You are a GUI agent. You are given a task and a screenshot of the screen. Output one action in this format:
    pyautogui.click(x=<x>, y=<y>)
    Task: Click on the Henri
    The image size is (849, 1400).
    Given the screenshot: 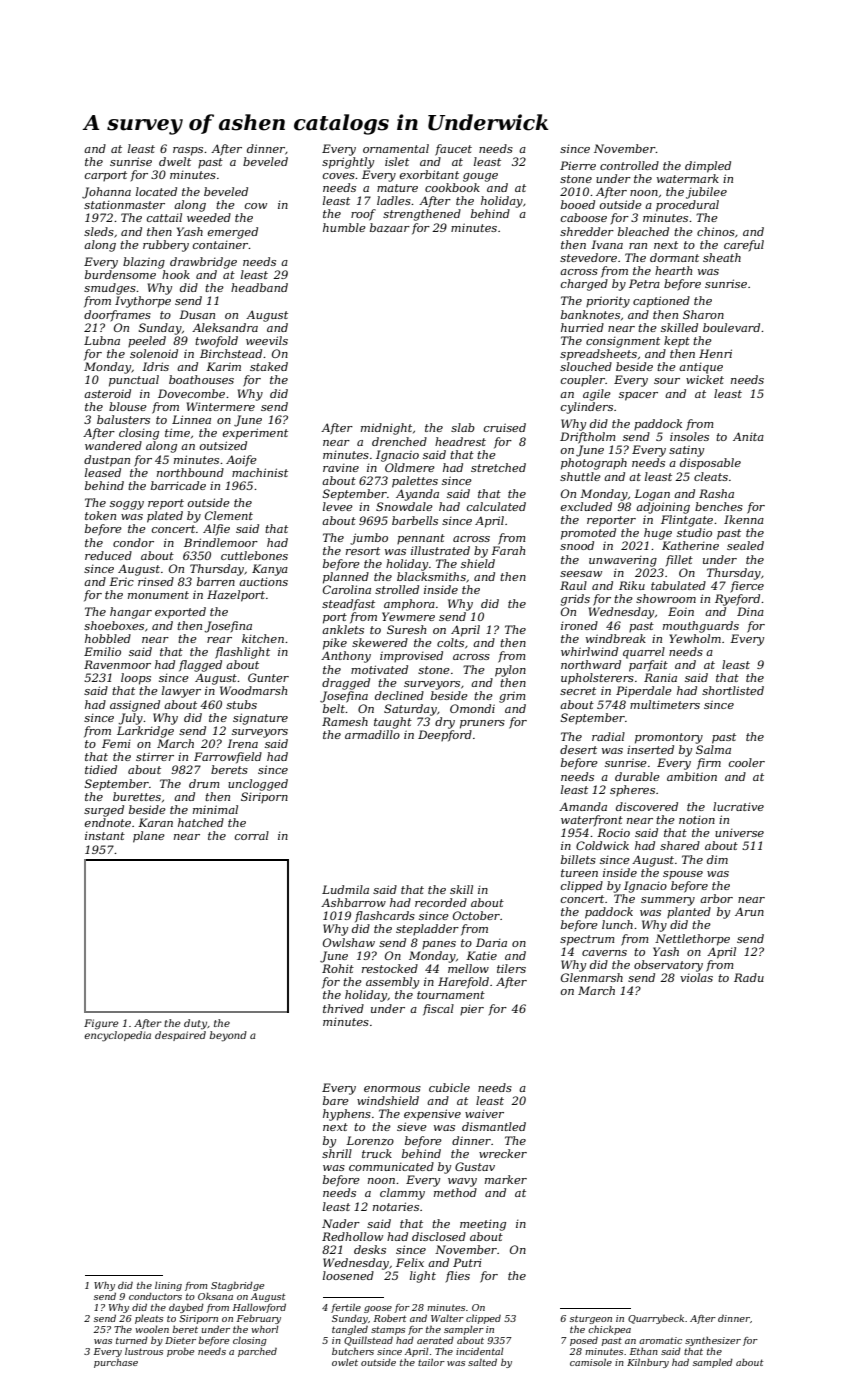 What is the action you would take?
    pyautogui.click(x=715, y=353)
